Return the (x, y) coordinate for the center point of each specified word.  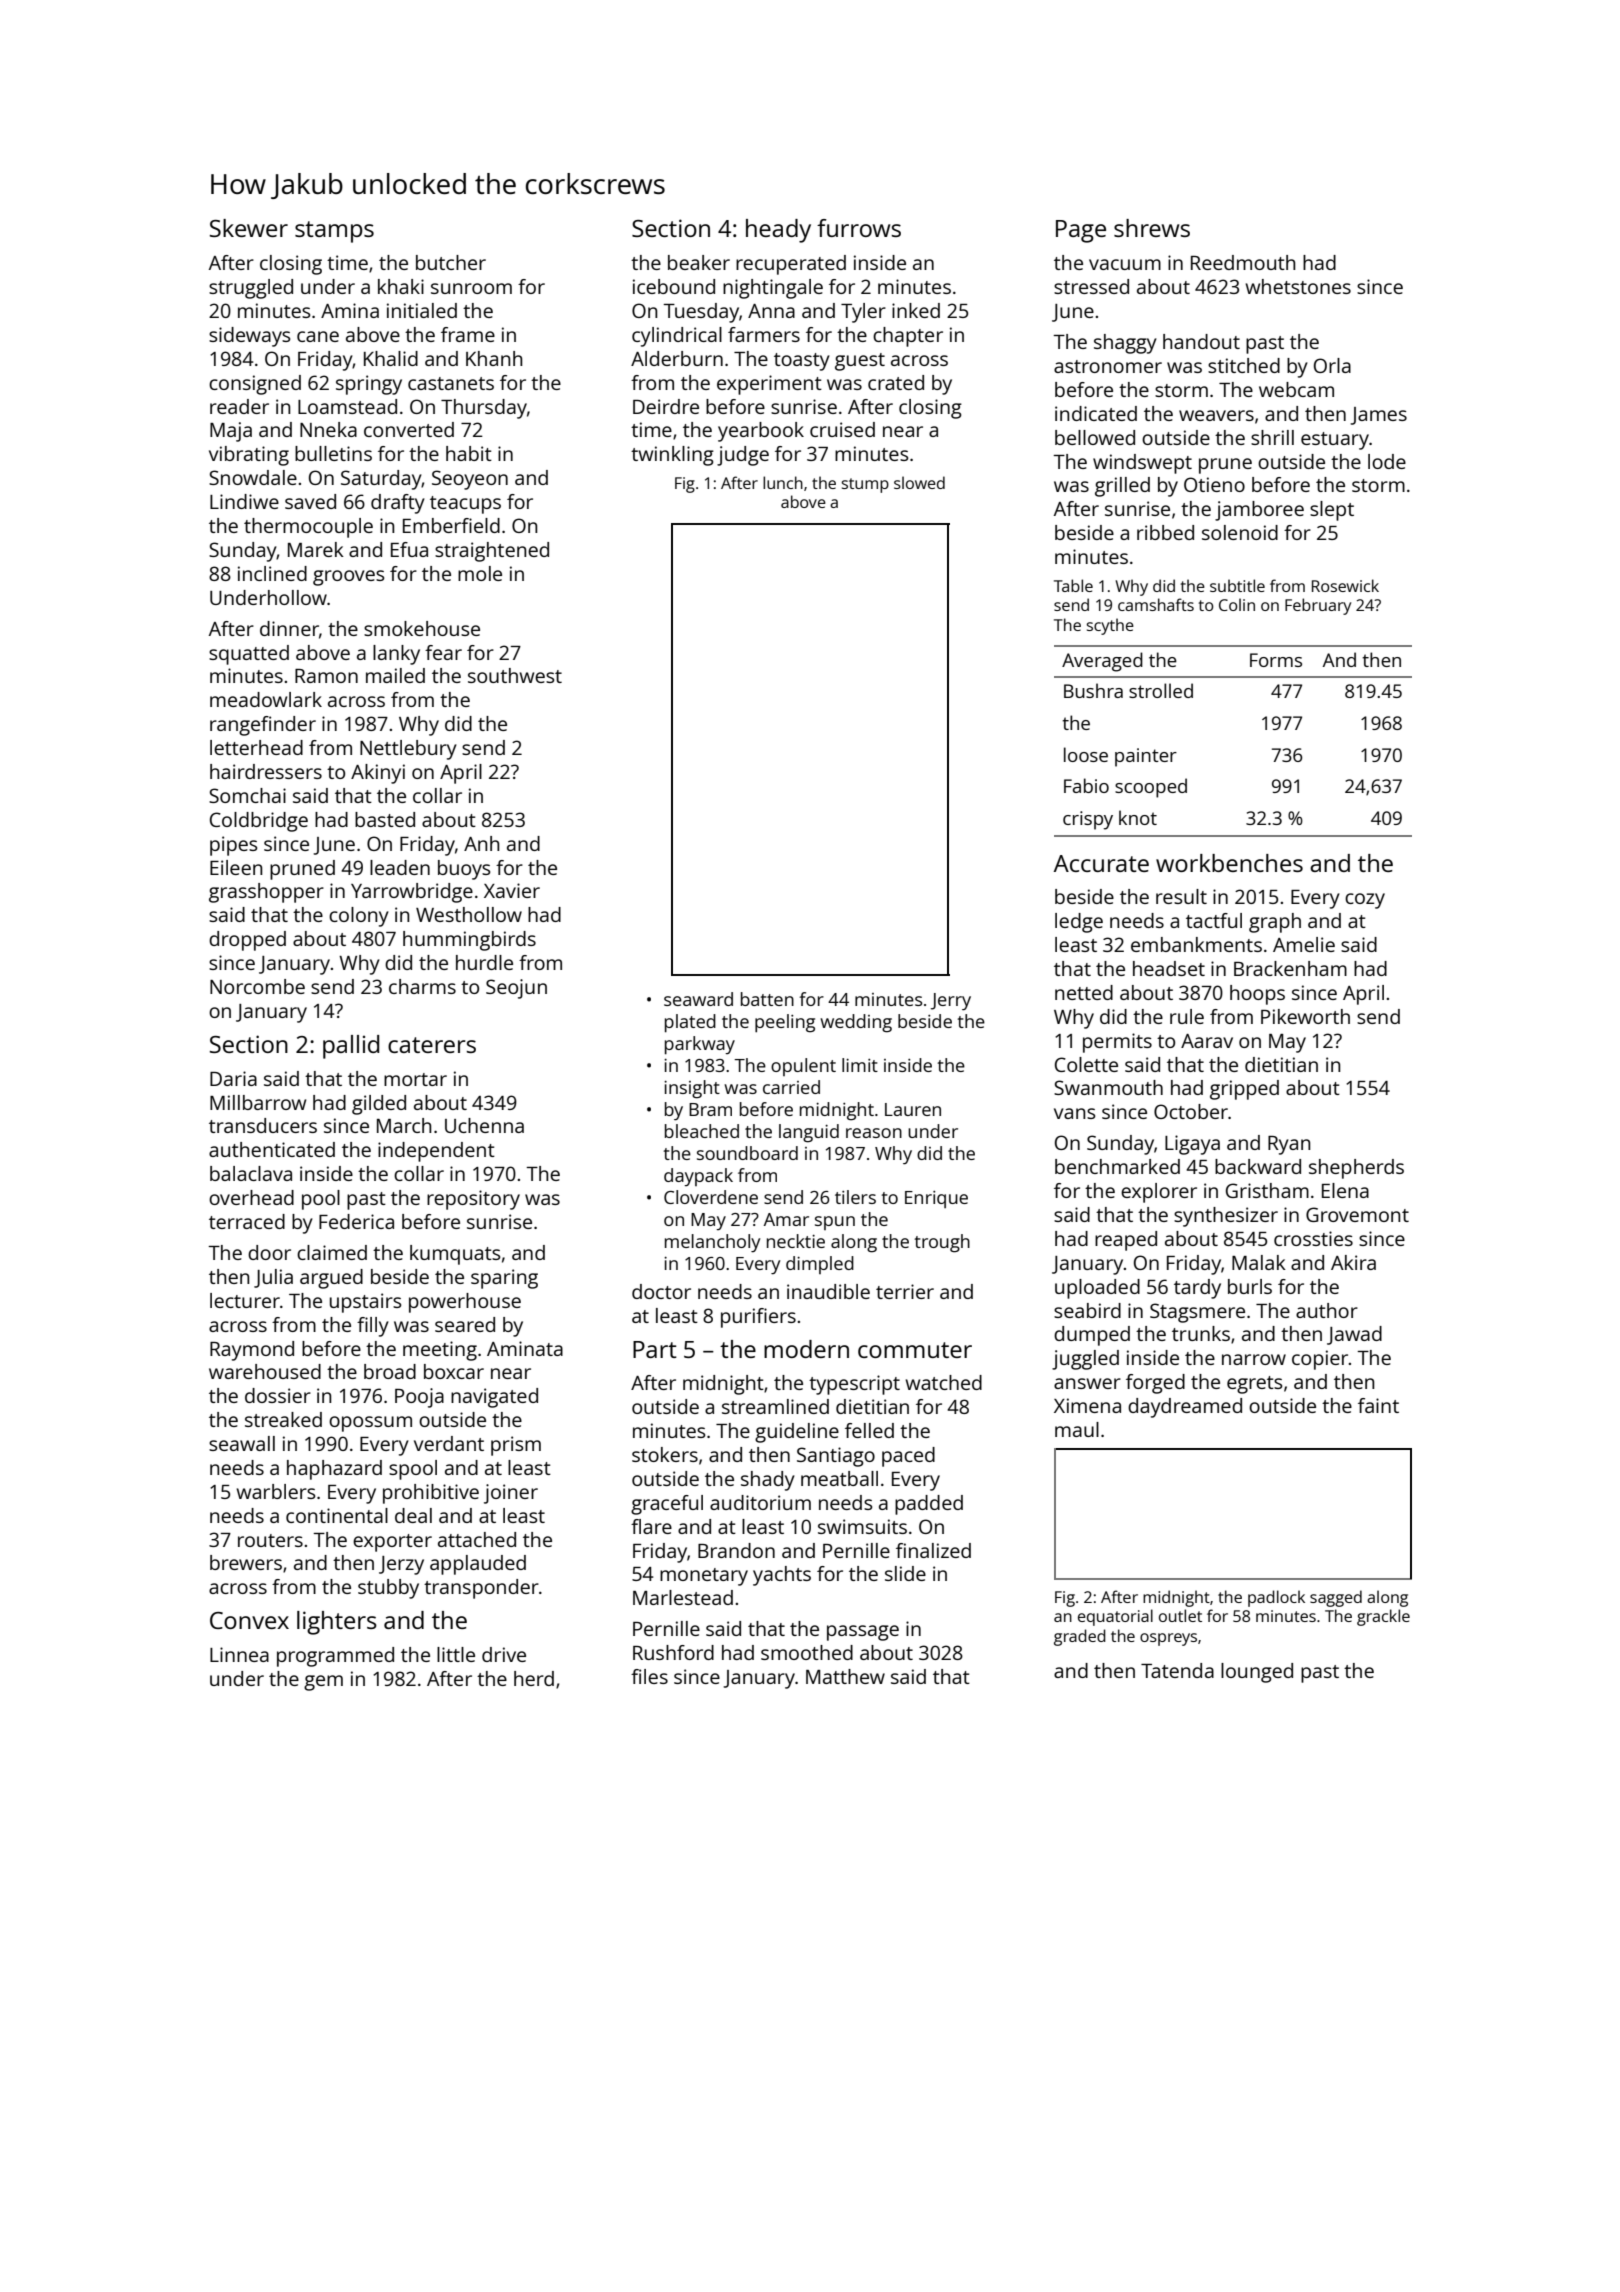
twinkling (672, 456)
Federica (356, 1221)
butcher (451, 262)
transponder (481, 1589)
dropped (247, 941)
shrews (1152, 228)
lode (1387, 461)
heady (778, 231)
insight (692, 1089)
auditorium (760, 1502)
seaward (698, 999)
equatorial (1115, 1617)
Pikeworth (1305, 1016)
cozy (1365, 901)
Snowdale (253, 477)
